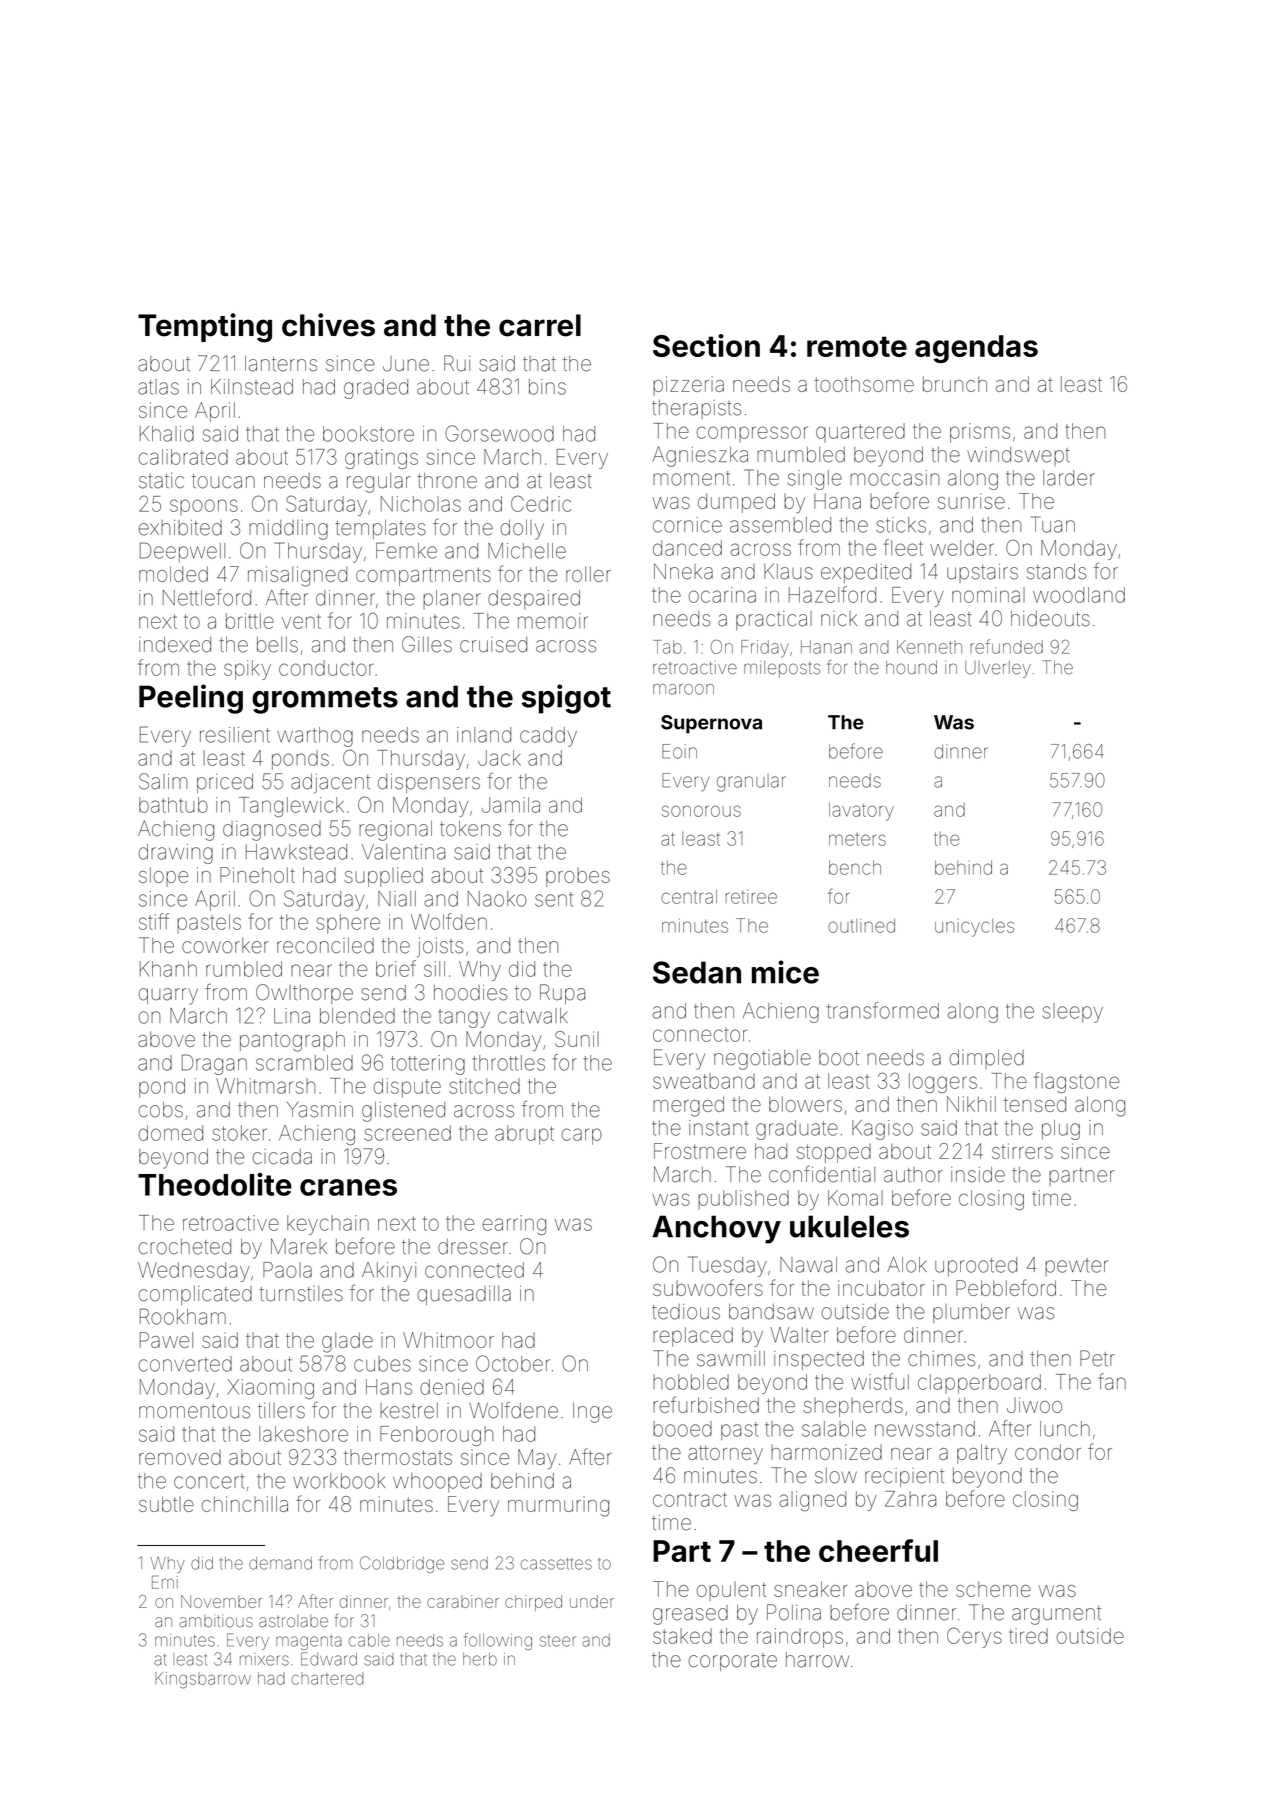 This screenshot has height=1793, width=1267. What do you see at coordinates (175, 645) in the screenshot?
I see `indexed` at bounding box center [175, 645].
